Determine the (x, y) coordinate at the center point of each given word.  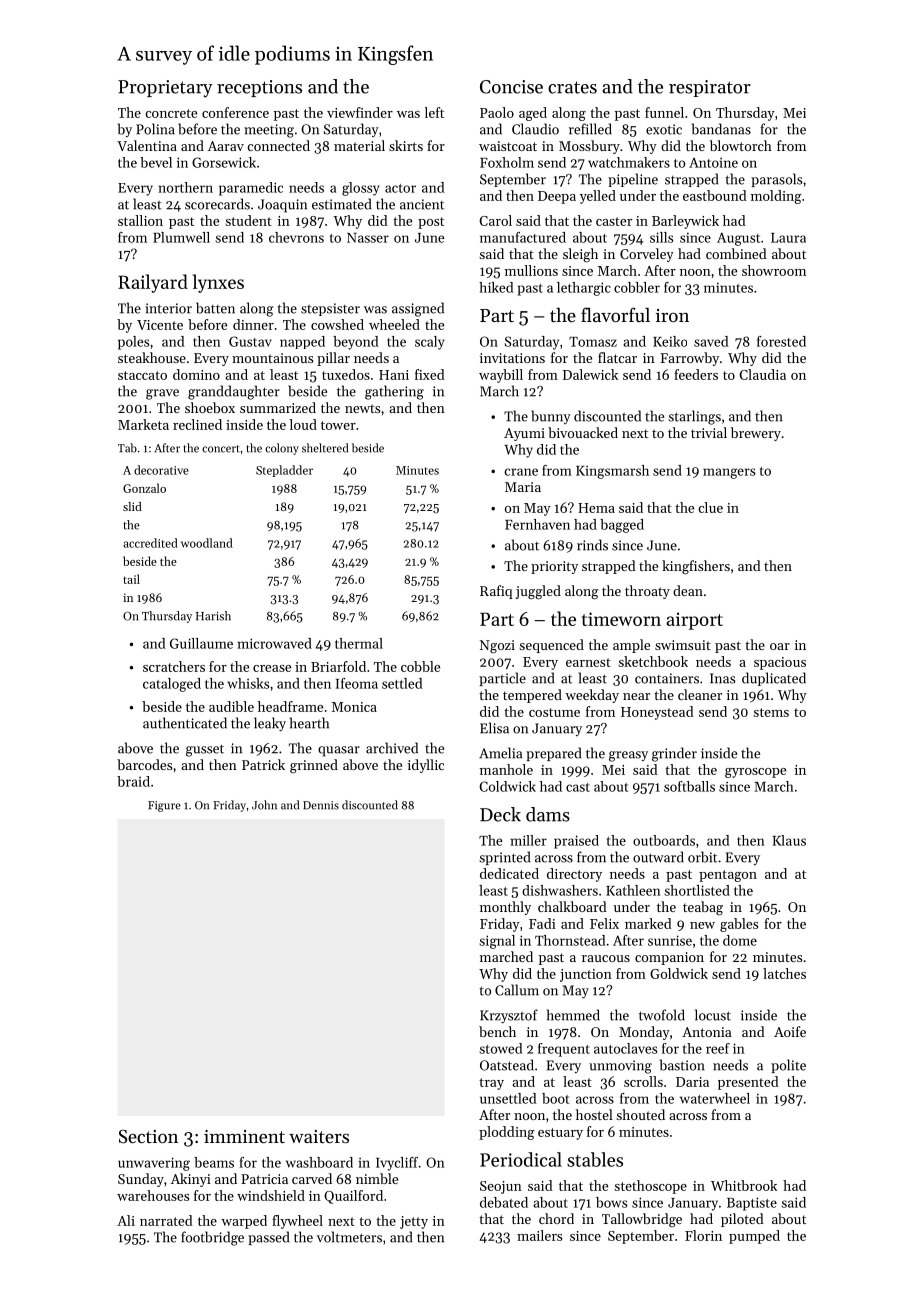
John (264, 805)
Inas (723, 678)
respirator (710, 88)
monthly (505, 908)
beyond (355, 343)
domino (196, 374)
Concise (511, 87)
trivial (709, 432)
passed (268, 1238)
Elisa (494, 728)
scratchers (174, 666)
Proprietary (165, 89)
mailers (539, 1235)
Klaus (789, 840)
